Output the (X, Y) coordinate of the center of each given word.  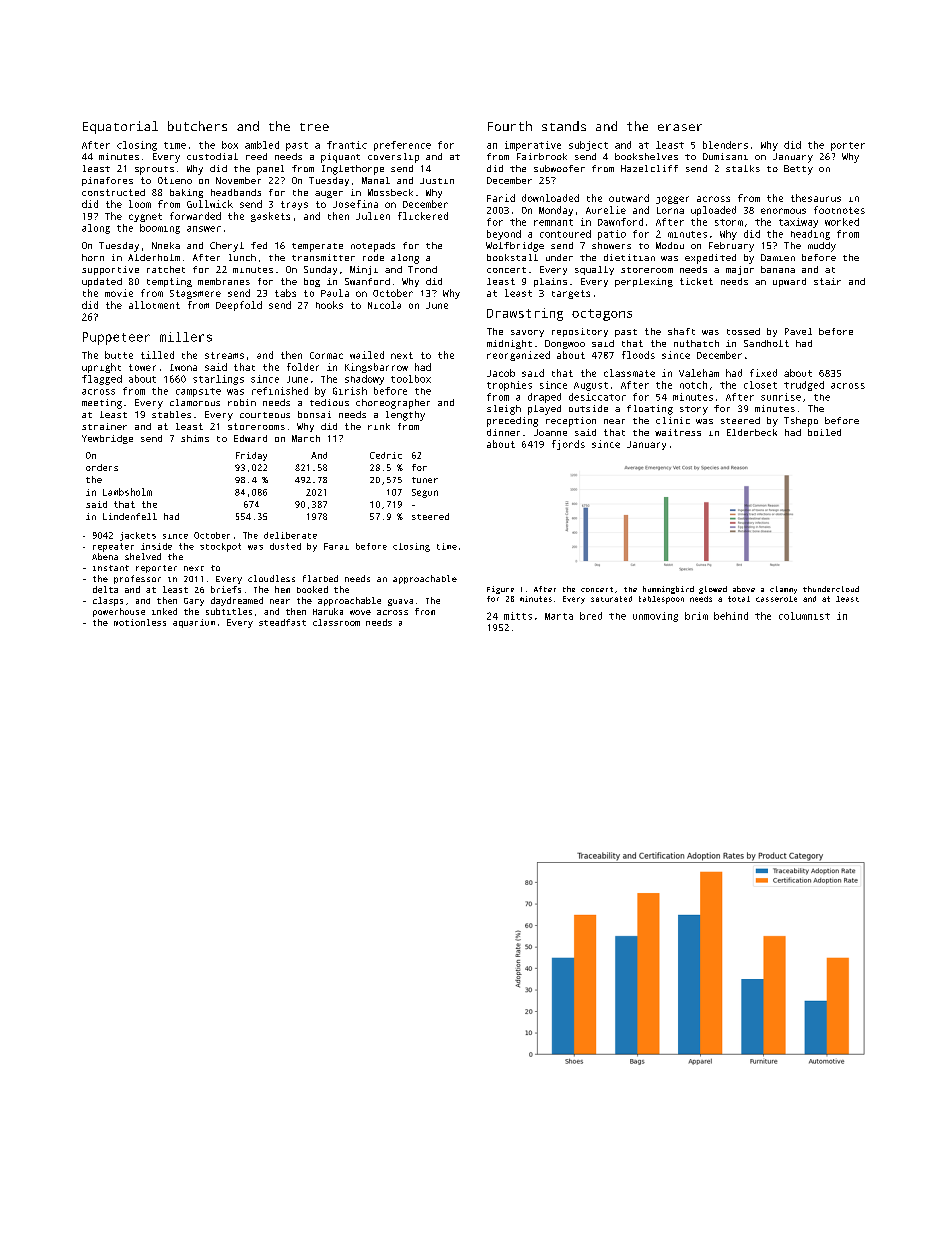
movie (119, 293)
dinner (503, 432)
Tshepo (801, 422)
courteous (265, 415)
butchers (197, 126)
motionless (140, 622)
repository (580, 332)
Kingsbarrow (376, 368)
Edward (250, 438)
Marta (559, 616)
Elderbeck (752, 432)
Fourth (510, 126)
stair (827, 281)
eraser (680, 127)
